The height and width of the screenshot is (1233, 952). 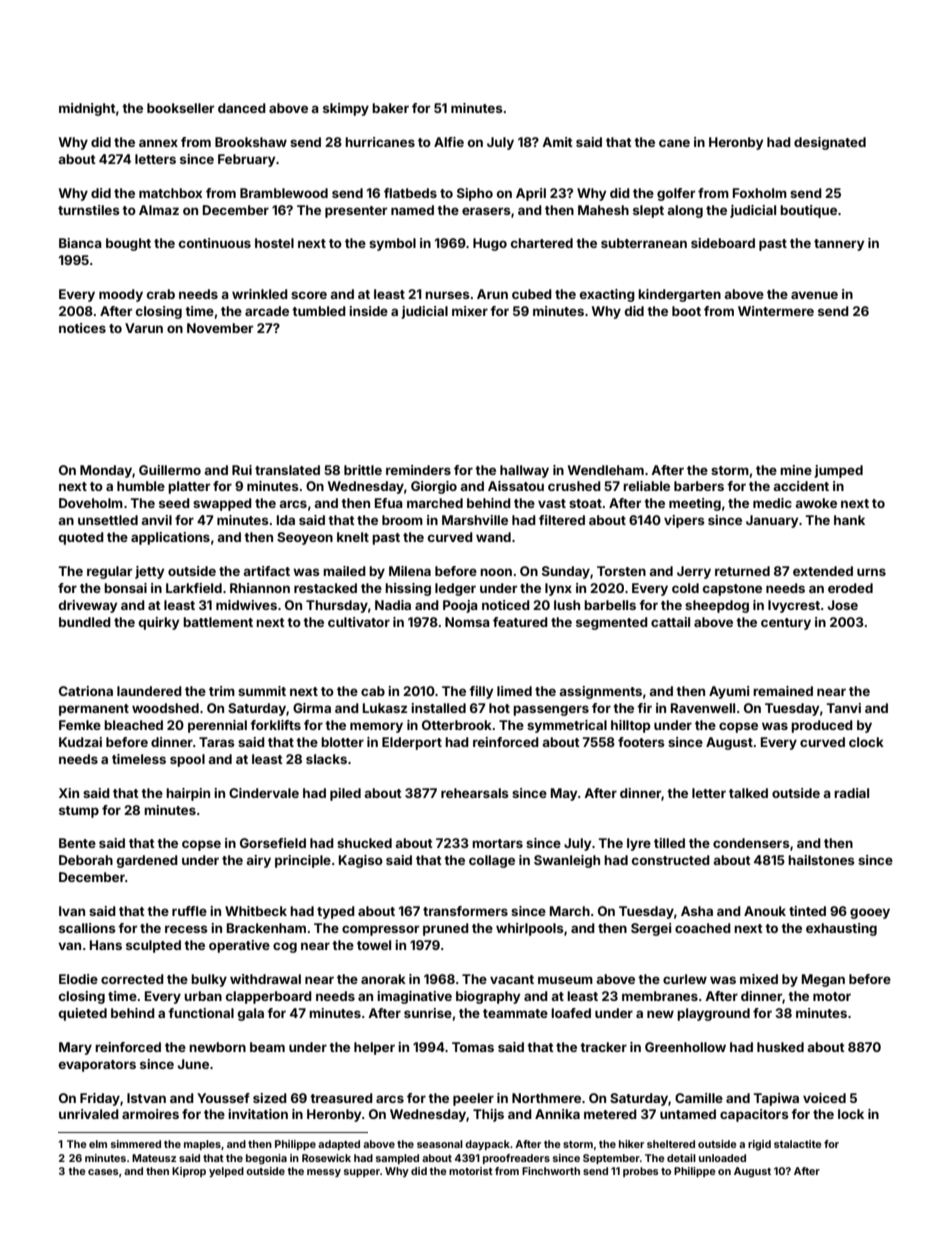 What do you see at coordinates (475, 520) in the screenshot?
I see `Marshville` at bounding box center [475, 520].
